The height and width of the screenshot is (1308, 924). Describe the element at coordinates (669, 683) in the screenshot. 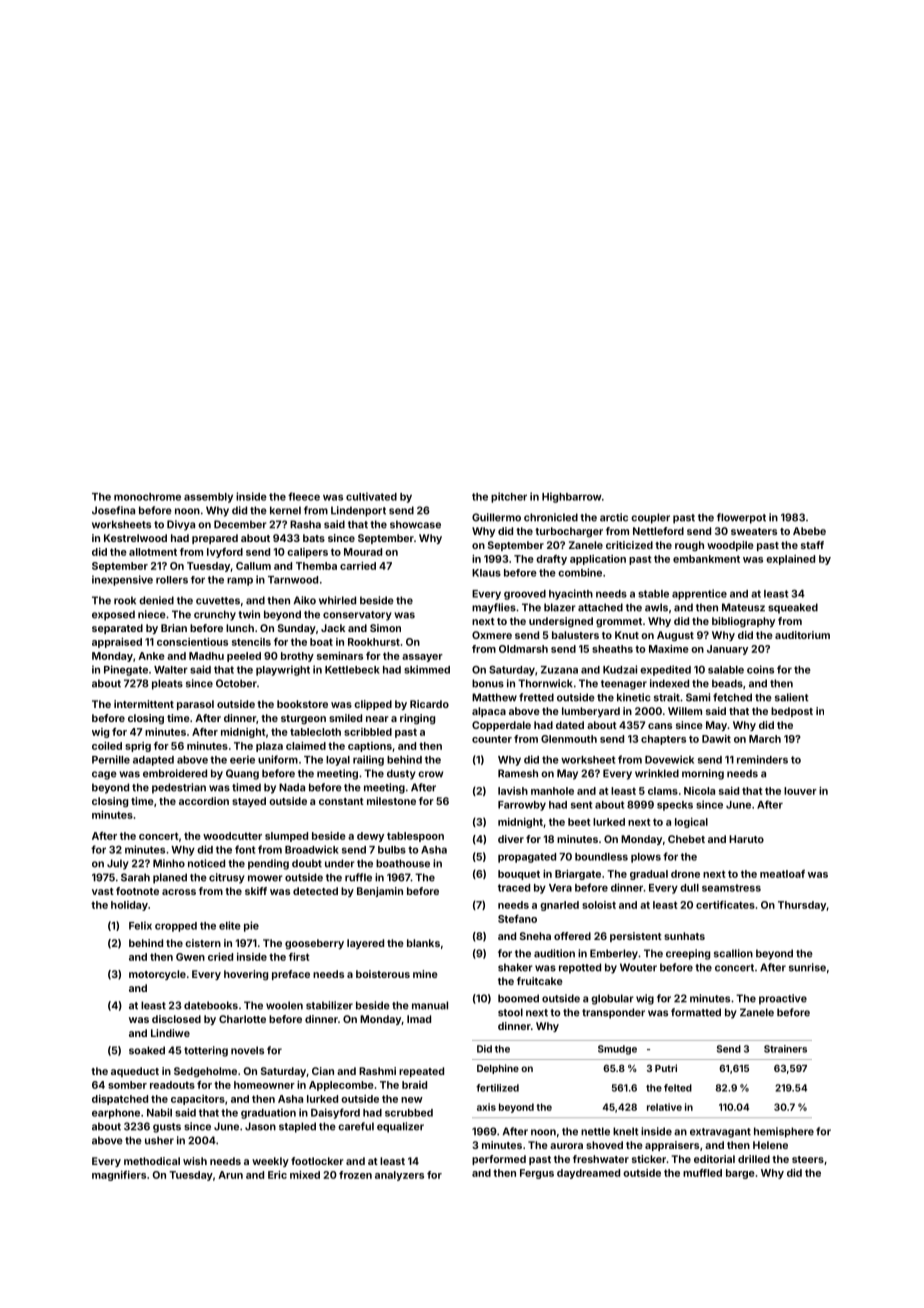

I see `indexed` at that location.
